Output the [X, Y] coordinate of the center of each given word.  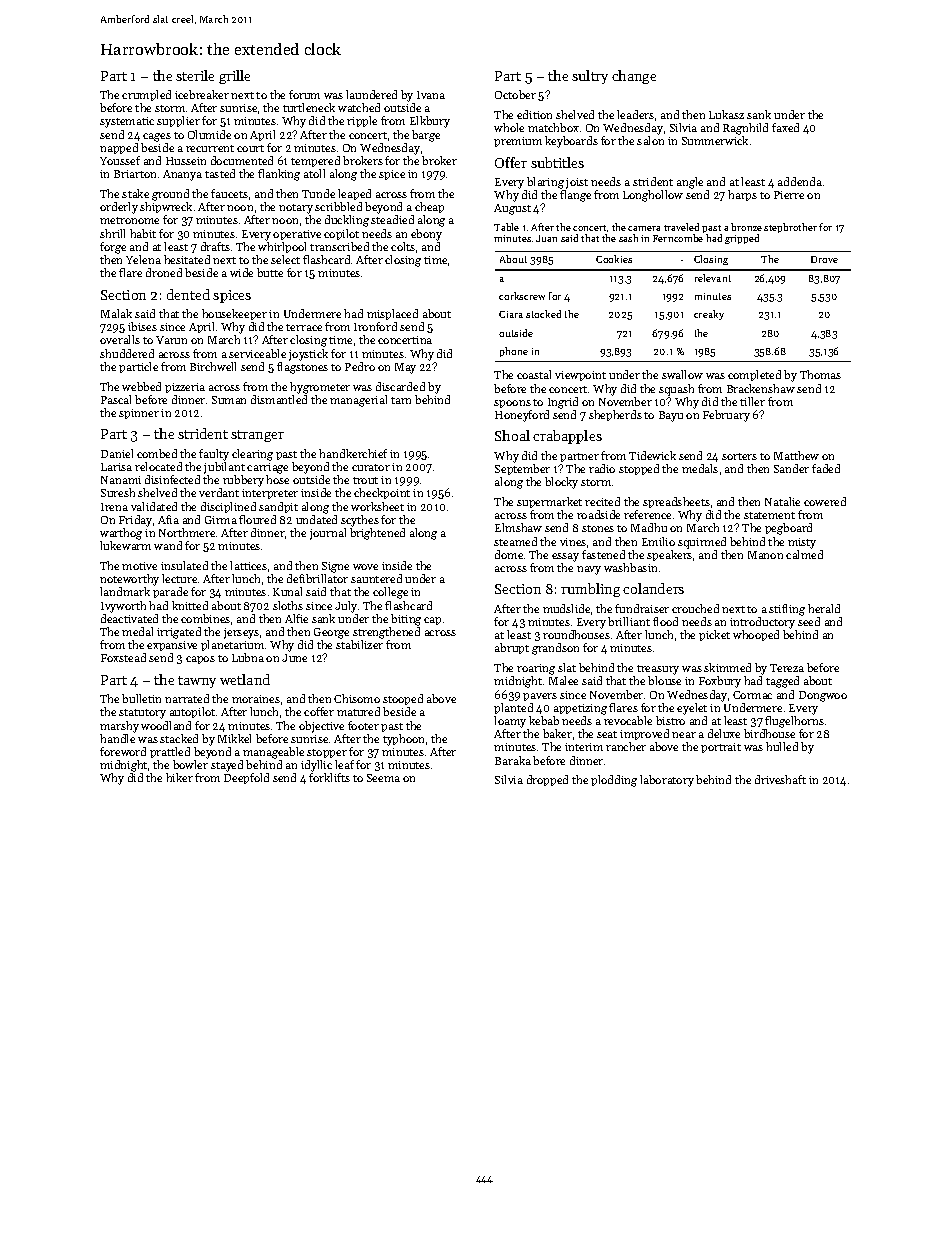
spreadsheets [676, 502]
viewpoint [580, 376]
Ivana [431, 95]
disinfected [172, 479]
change [634, 77]
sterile [195, 75]
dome [509, 554]
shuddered [127, 353]
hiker [179, 777]
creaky [709, 315]
